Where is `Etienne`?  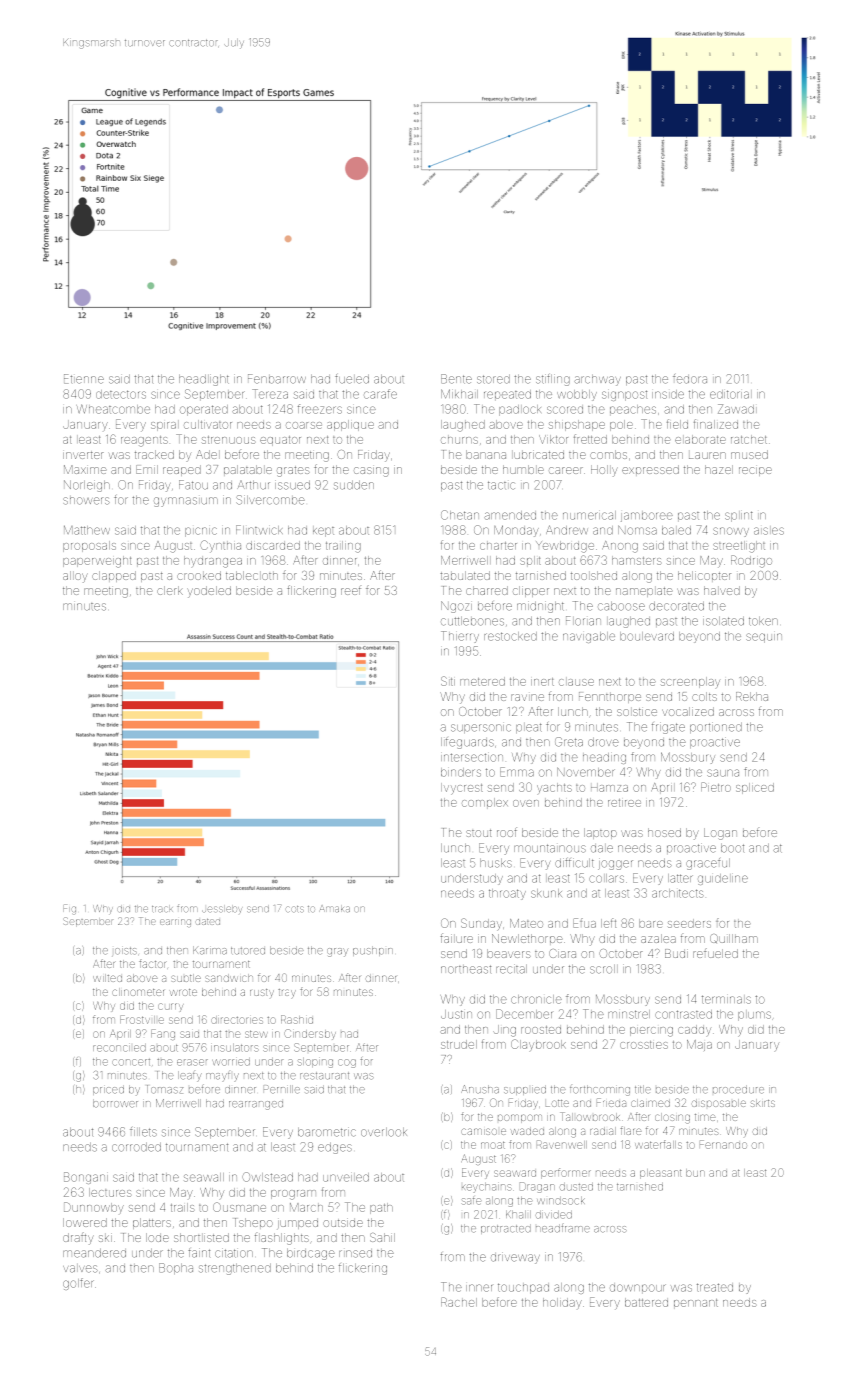 Etienne is located at coordinates (84, 379).
